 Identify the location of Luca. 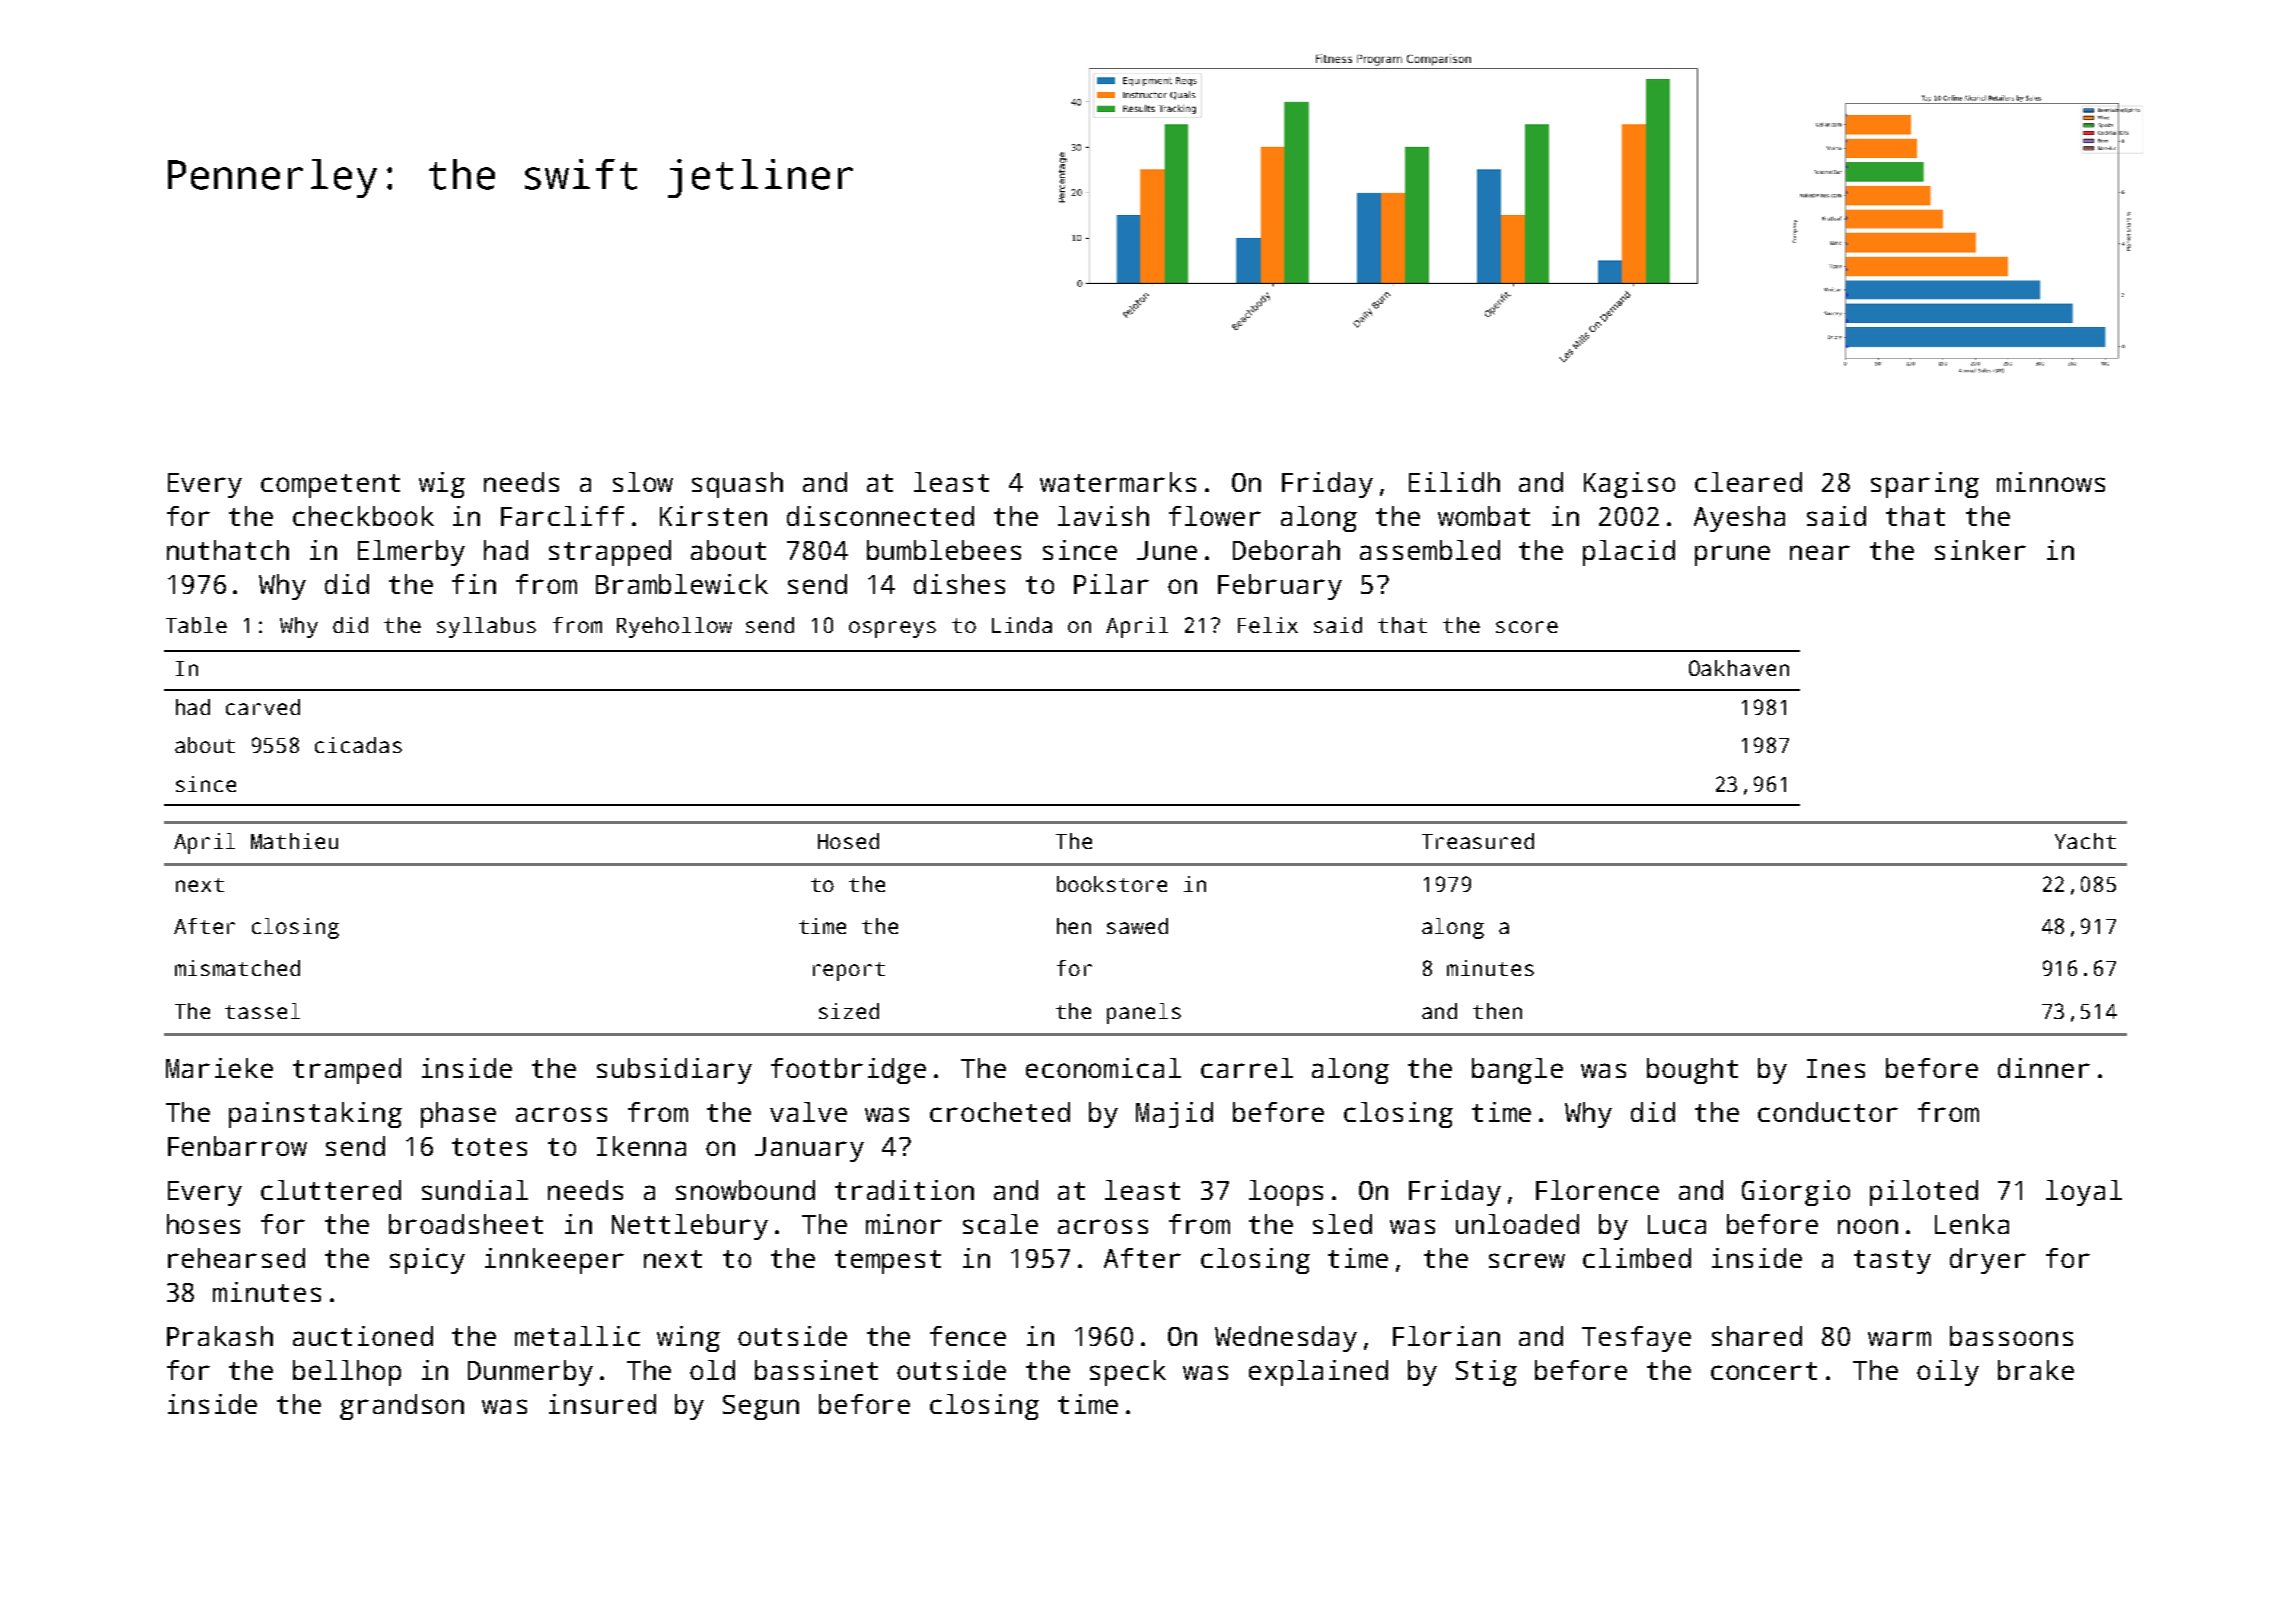
(1677, 1224).
